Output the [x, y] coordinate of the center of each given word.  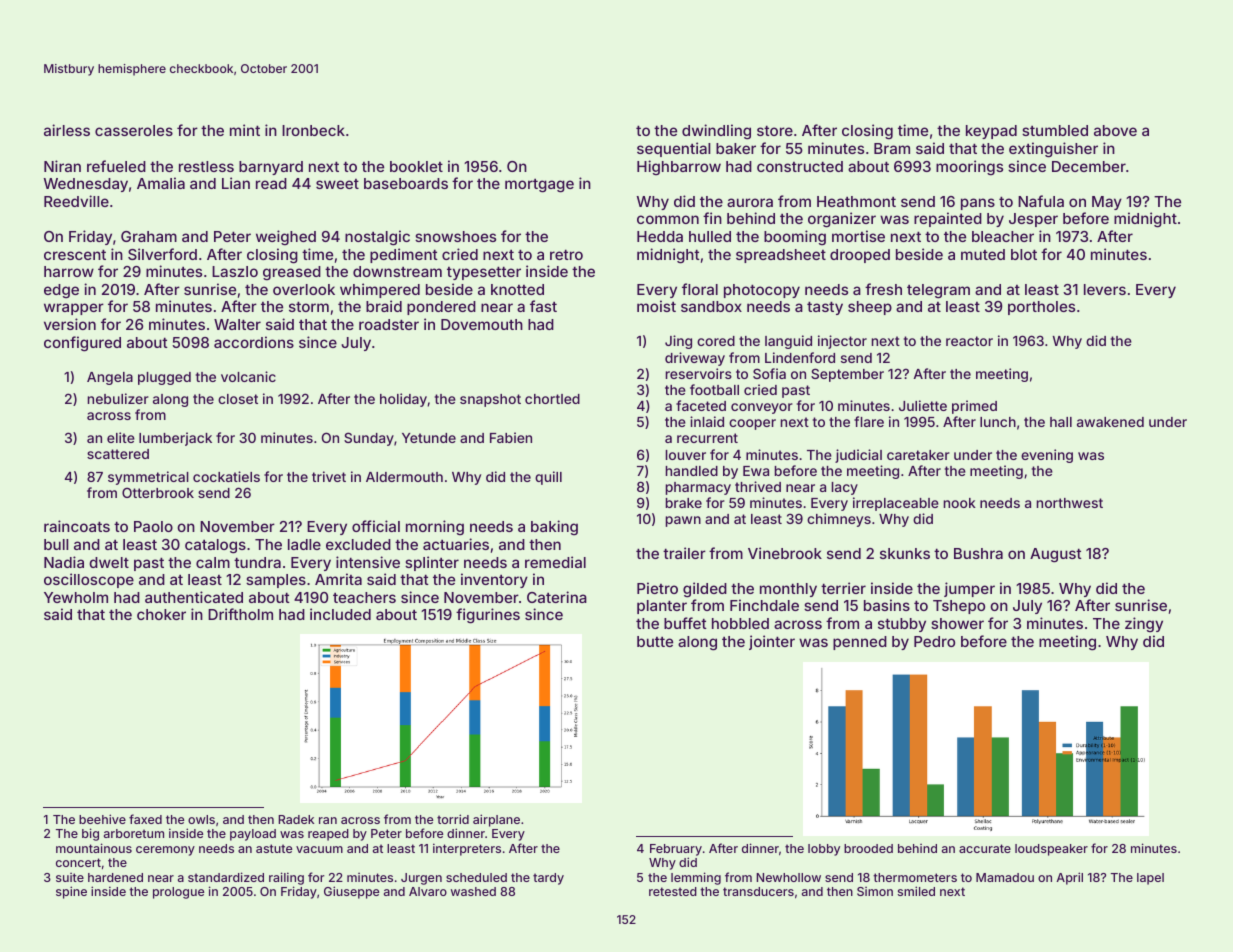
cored [716, 341]
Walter [237, 324]
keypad [991, 132]
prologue [178, 893]
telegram [938, 291]
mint [245, 130]
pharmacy [698, 488]
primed [974, 407]
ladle [304, 544]
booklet [416, 166]
